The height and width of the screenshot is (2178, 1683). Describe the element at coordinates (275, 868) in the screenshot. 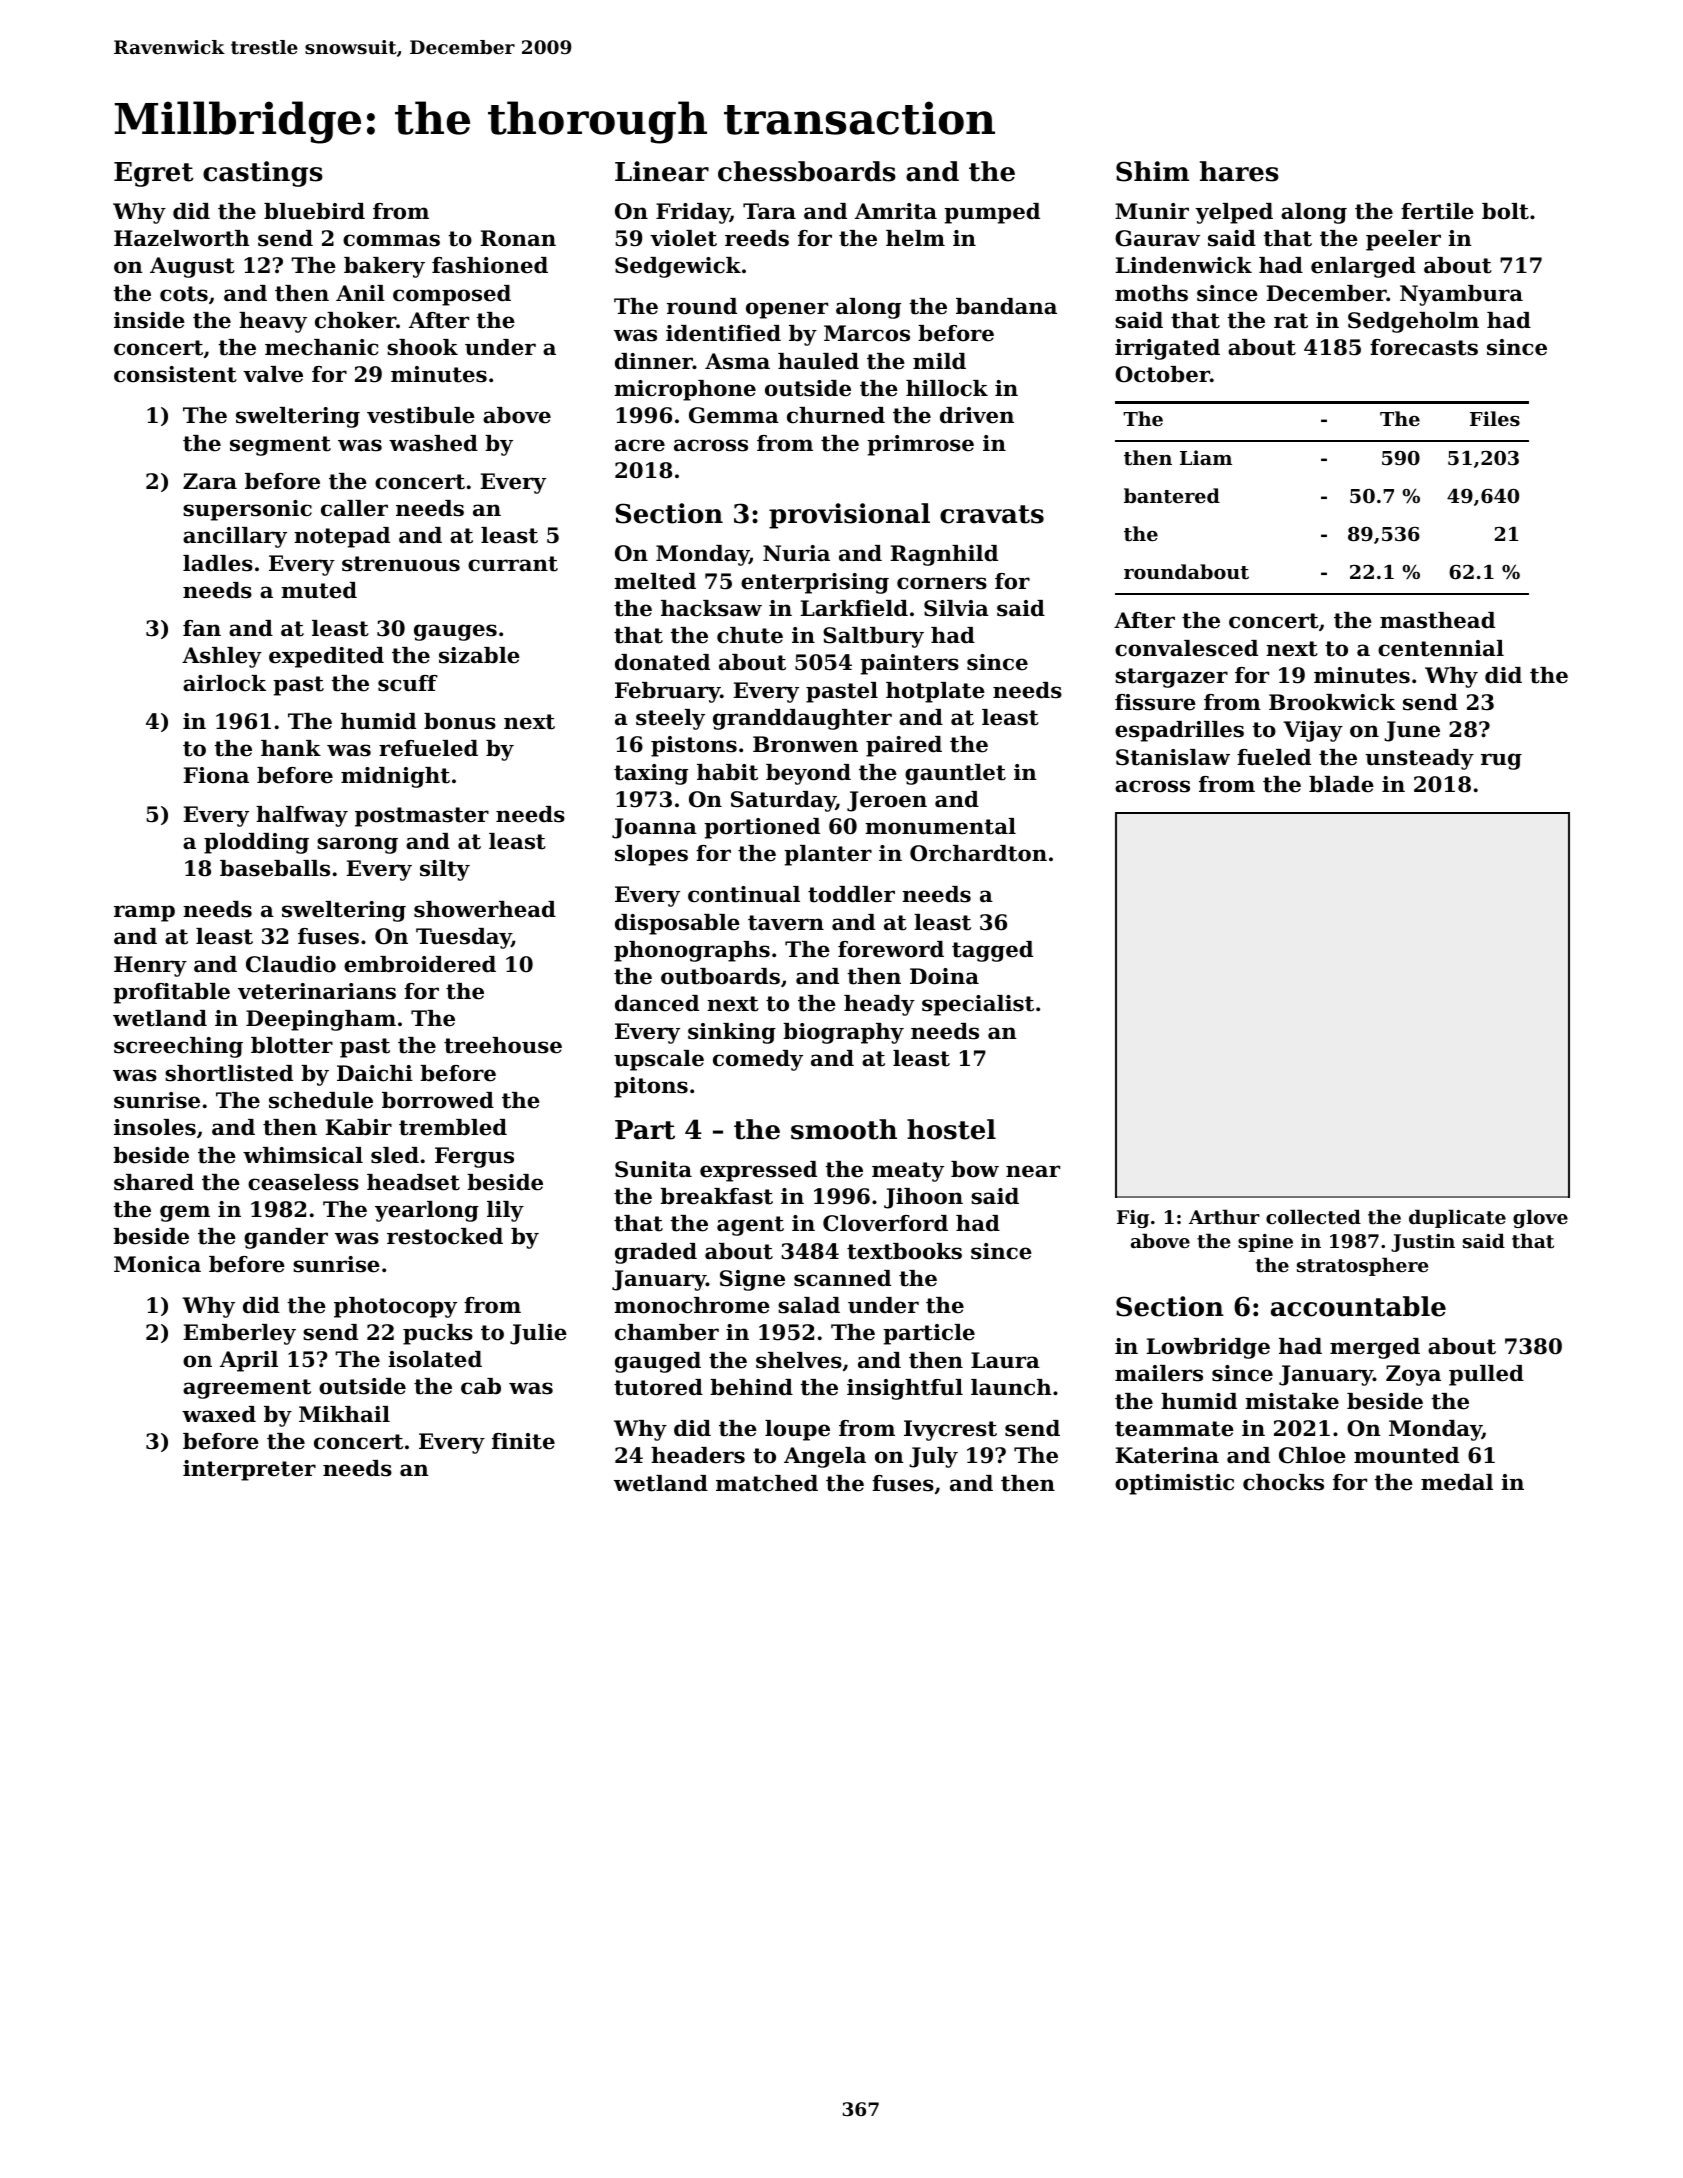

I see `baseballs` at that location.
